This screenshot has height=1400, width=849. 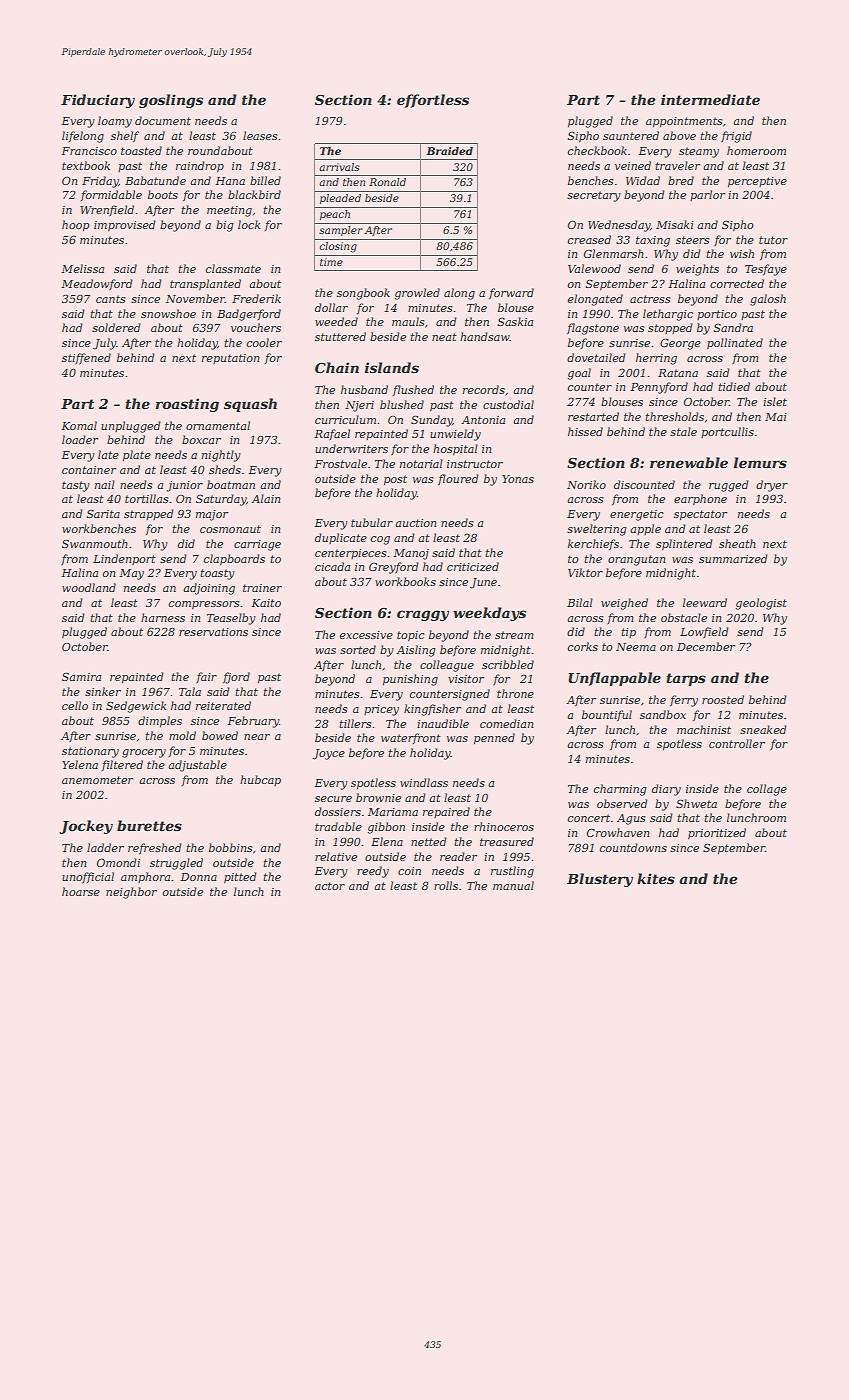 What do you see at coordinates (742, 253) in the screenshot?
I see `wish` at bounding box center [742, 253].
